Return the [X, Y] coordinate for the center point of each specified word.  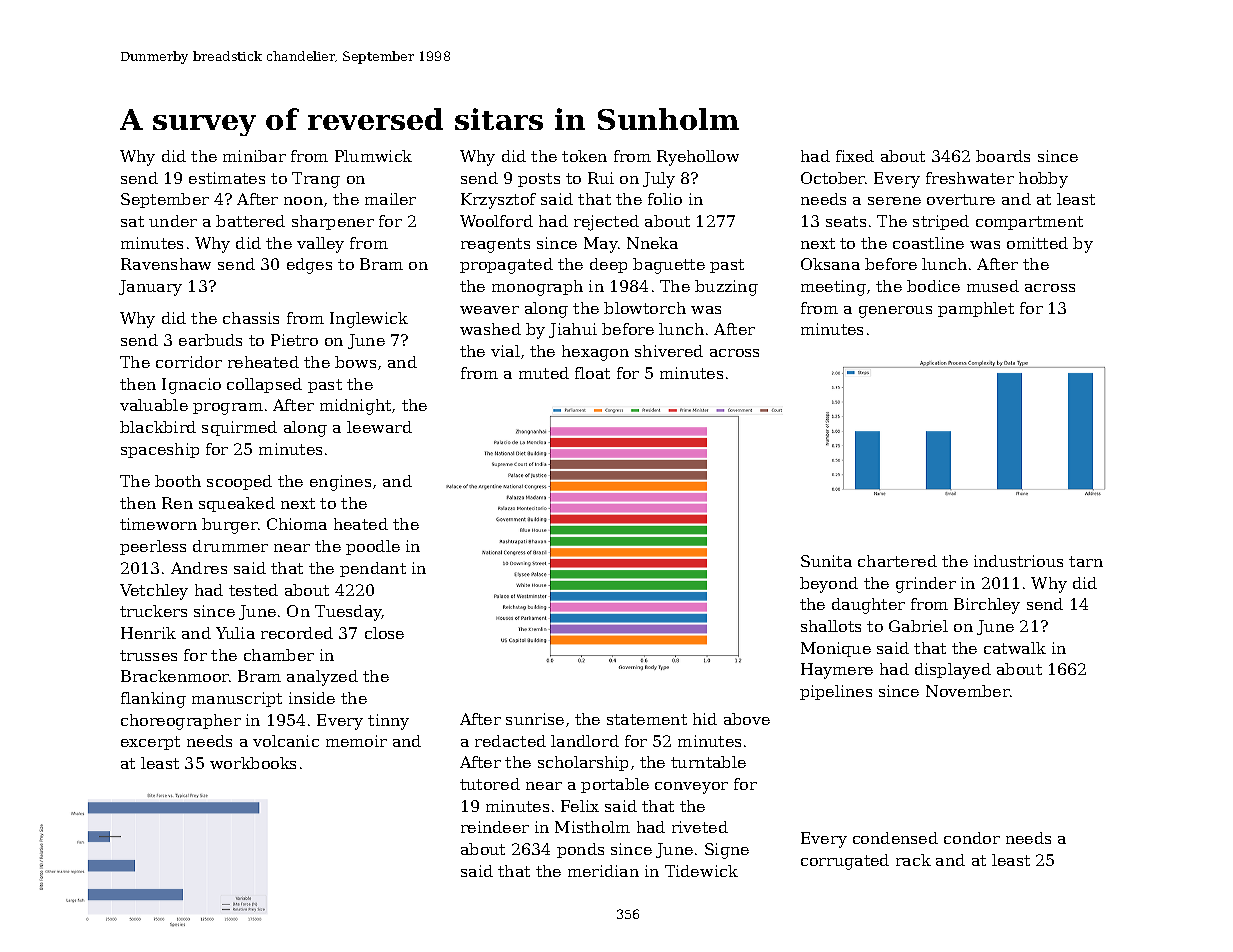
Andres [199, 568]
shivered [669, 351]
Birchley [987, 606]
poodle [373, 547]
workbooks [253, 763]
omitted [1037, 243]
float [592, 373]
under [173, 221]
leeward [379, 427]
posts [539, 180]
